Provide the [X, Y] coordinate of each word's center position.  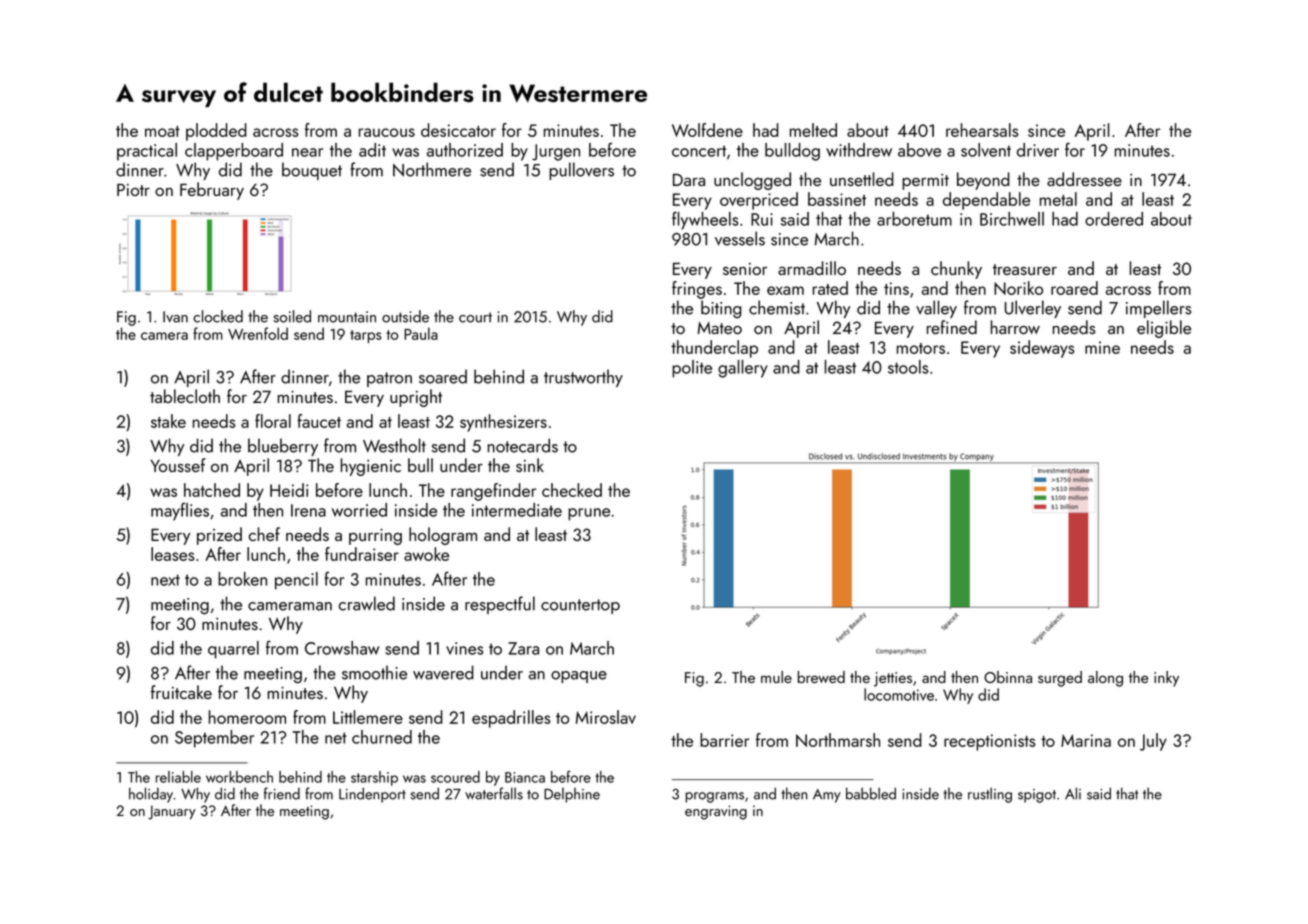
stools [908, 367]
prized [219, 536]
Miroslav [606, 717]
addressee [1084, 179]
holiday [151, 795]
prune [589, 514]
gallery [743, 369]
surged [1060, 679]
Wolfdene [707, 130]
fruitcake [181, 692]
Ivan [175, 317]
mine [1102, 347]
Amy [827, 796]
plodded [216, 132]
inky [1166, 679]
